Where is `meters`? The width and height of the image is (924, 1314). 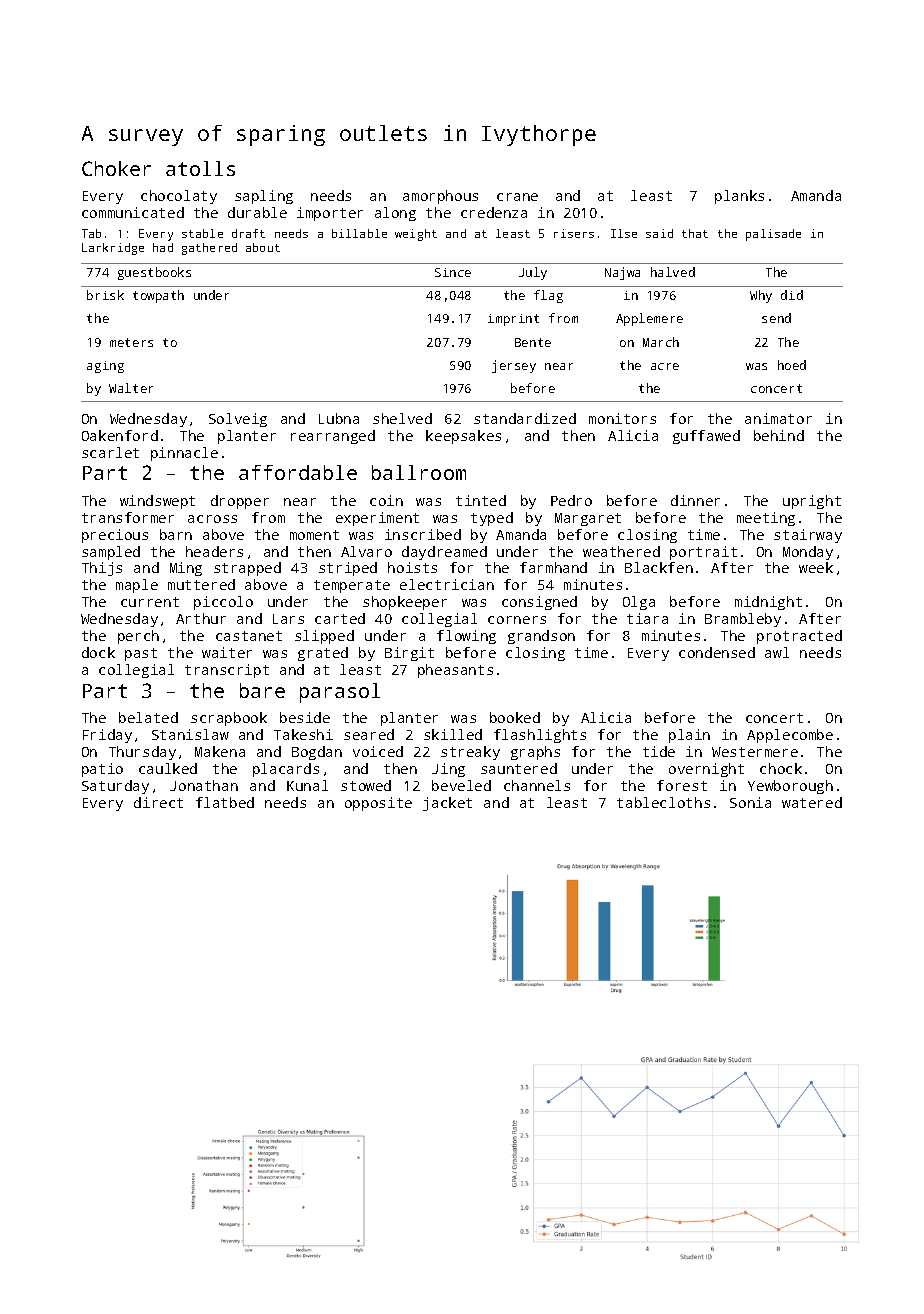 meters is located at coordinates (131, 342).
